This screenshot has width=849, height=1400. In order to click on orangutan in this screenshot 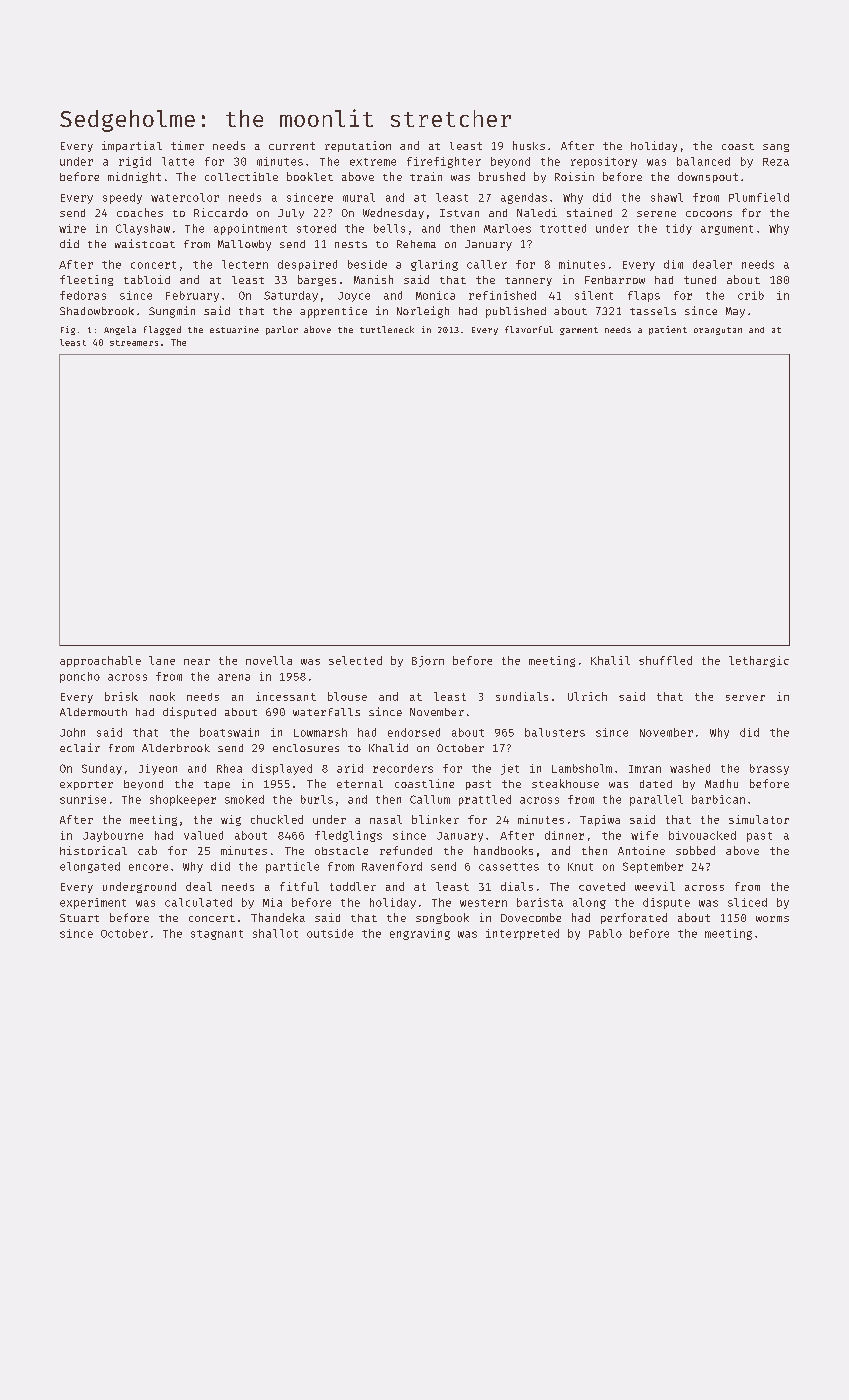, I will do `click(718, 331)`.
